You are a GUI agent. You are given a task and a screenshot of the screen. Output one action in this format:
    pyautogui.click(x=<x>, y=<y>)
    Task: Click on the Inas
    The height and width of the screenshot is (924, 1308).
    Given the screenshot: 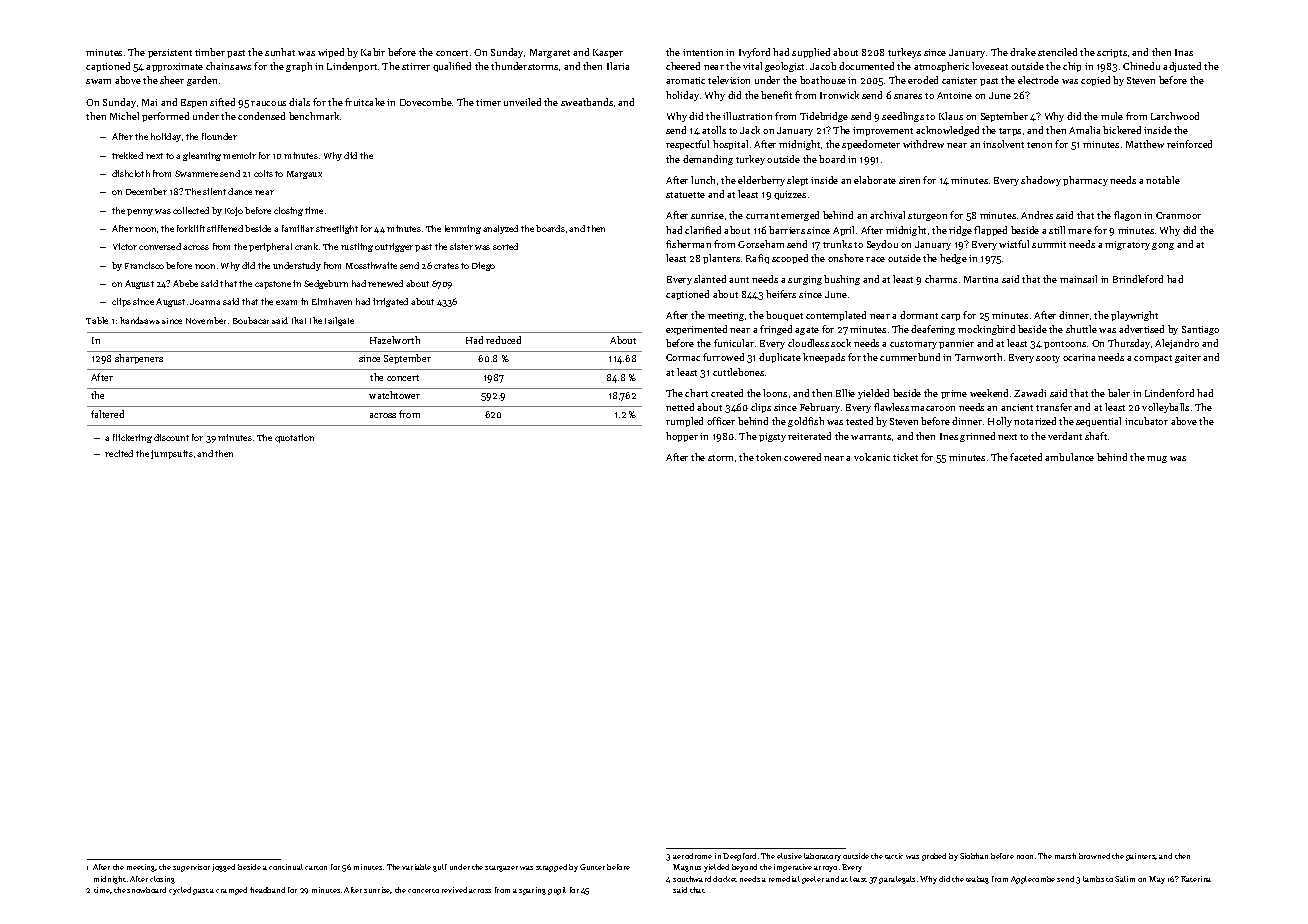 What is the action you would take?
    pyautogui.click(x=1184, y=52)
